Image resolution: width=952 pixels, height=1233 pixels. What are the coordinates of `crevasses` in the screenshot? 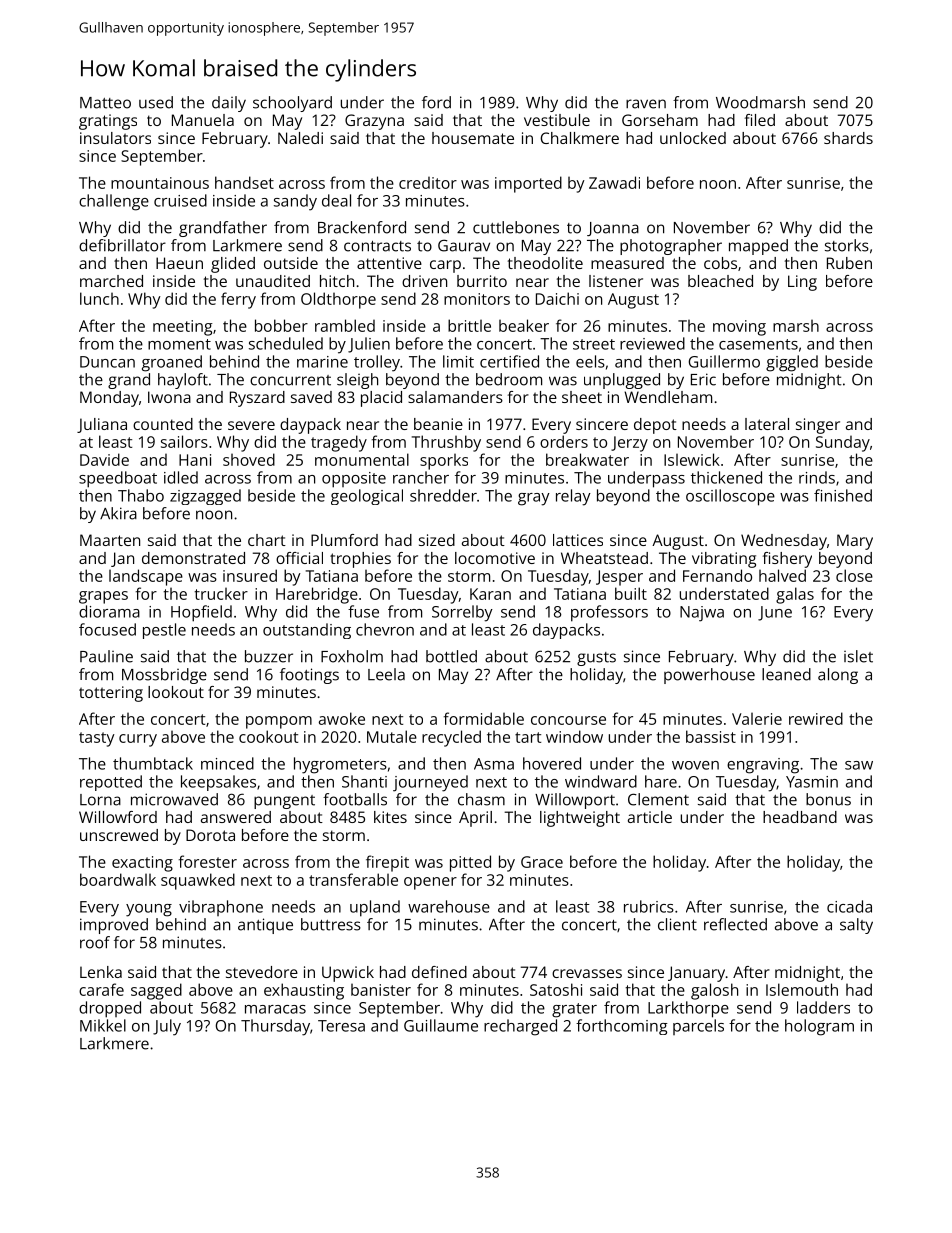 It's located at (587, 973).
